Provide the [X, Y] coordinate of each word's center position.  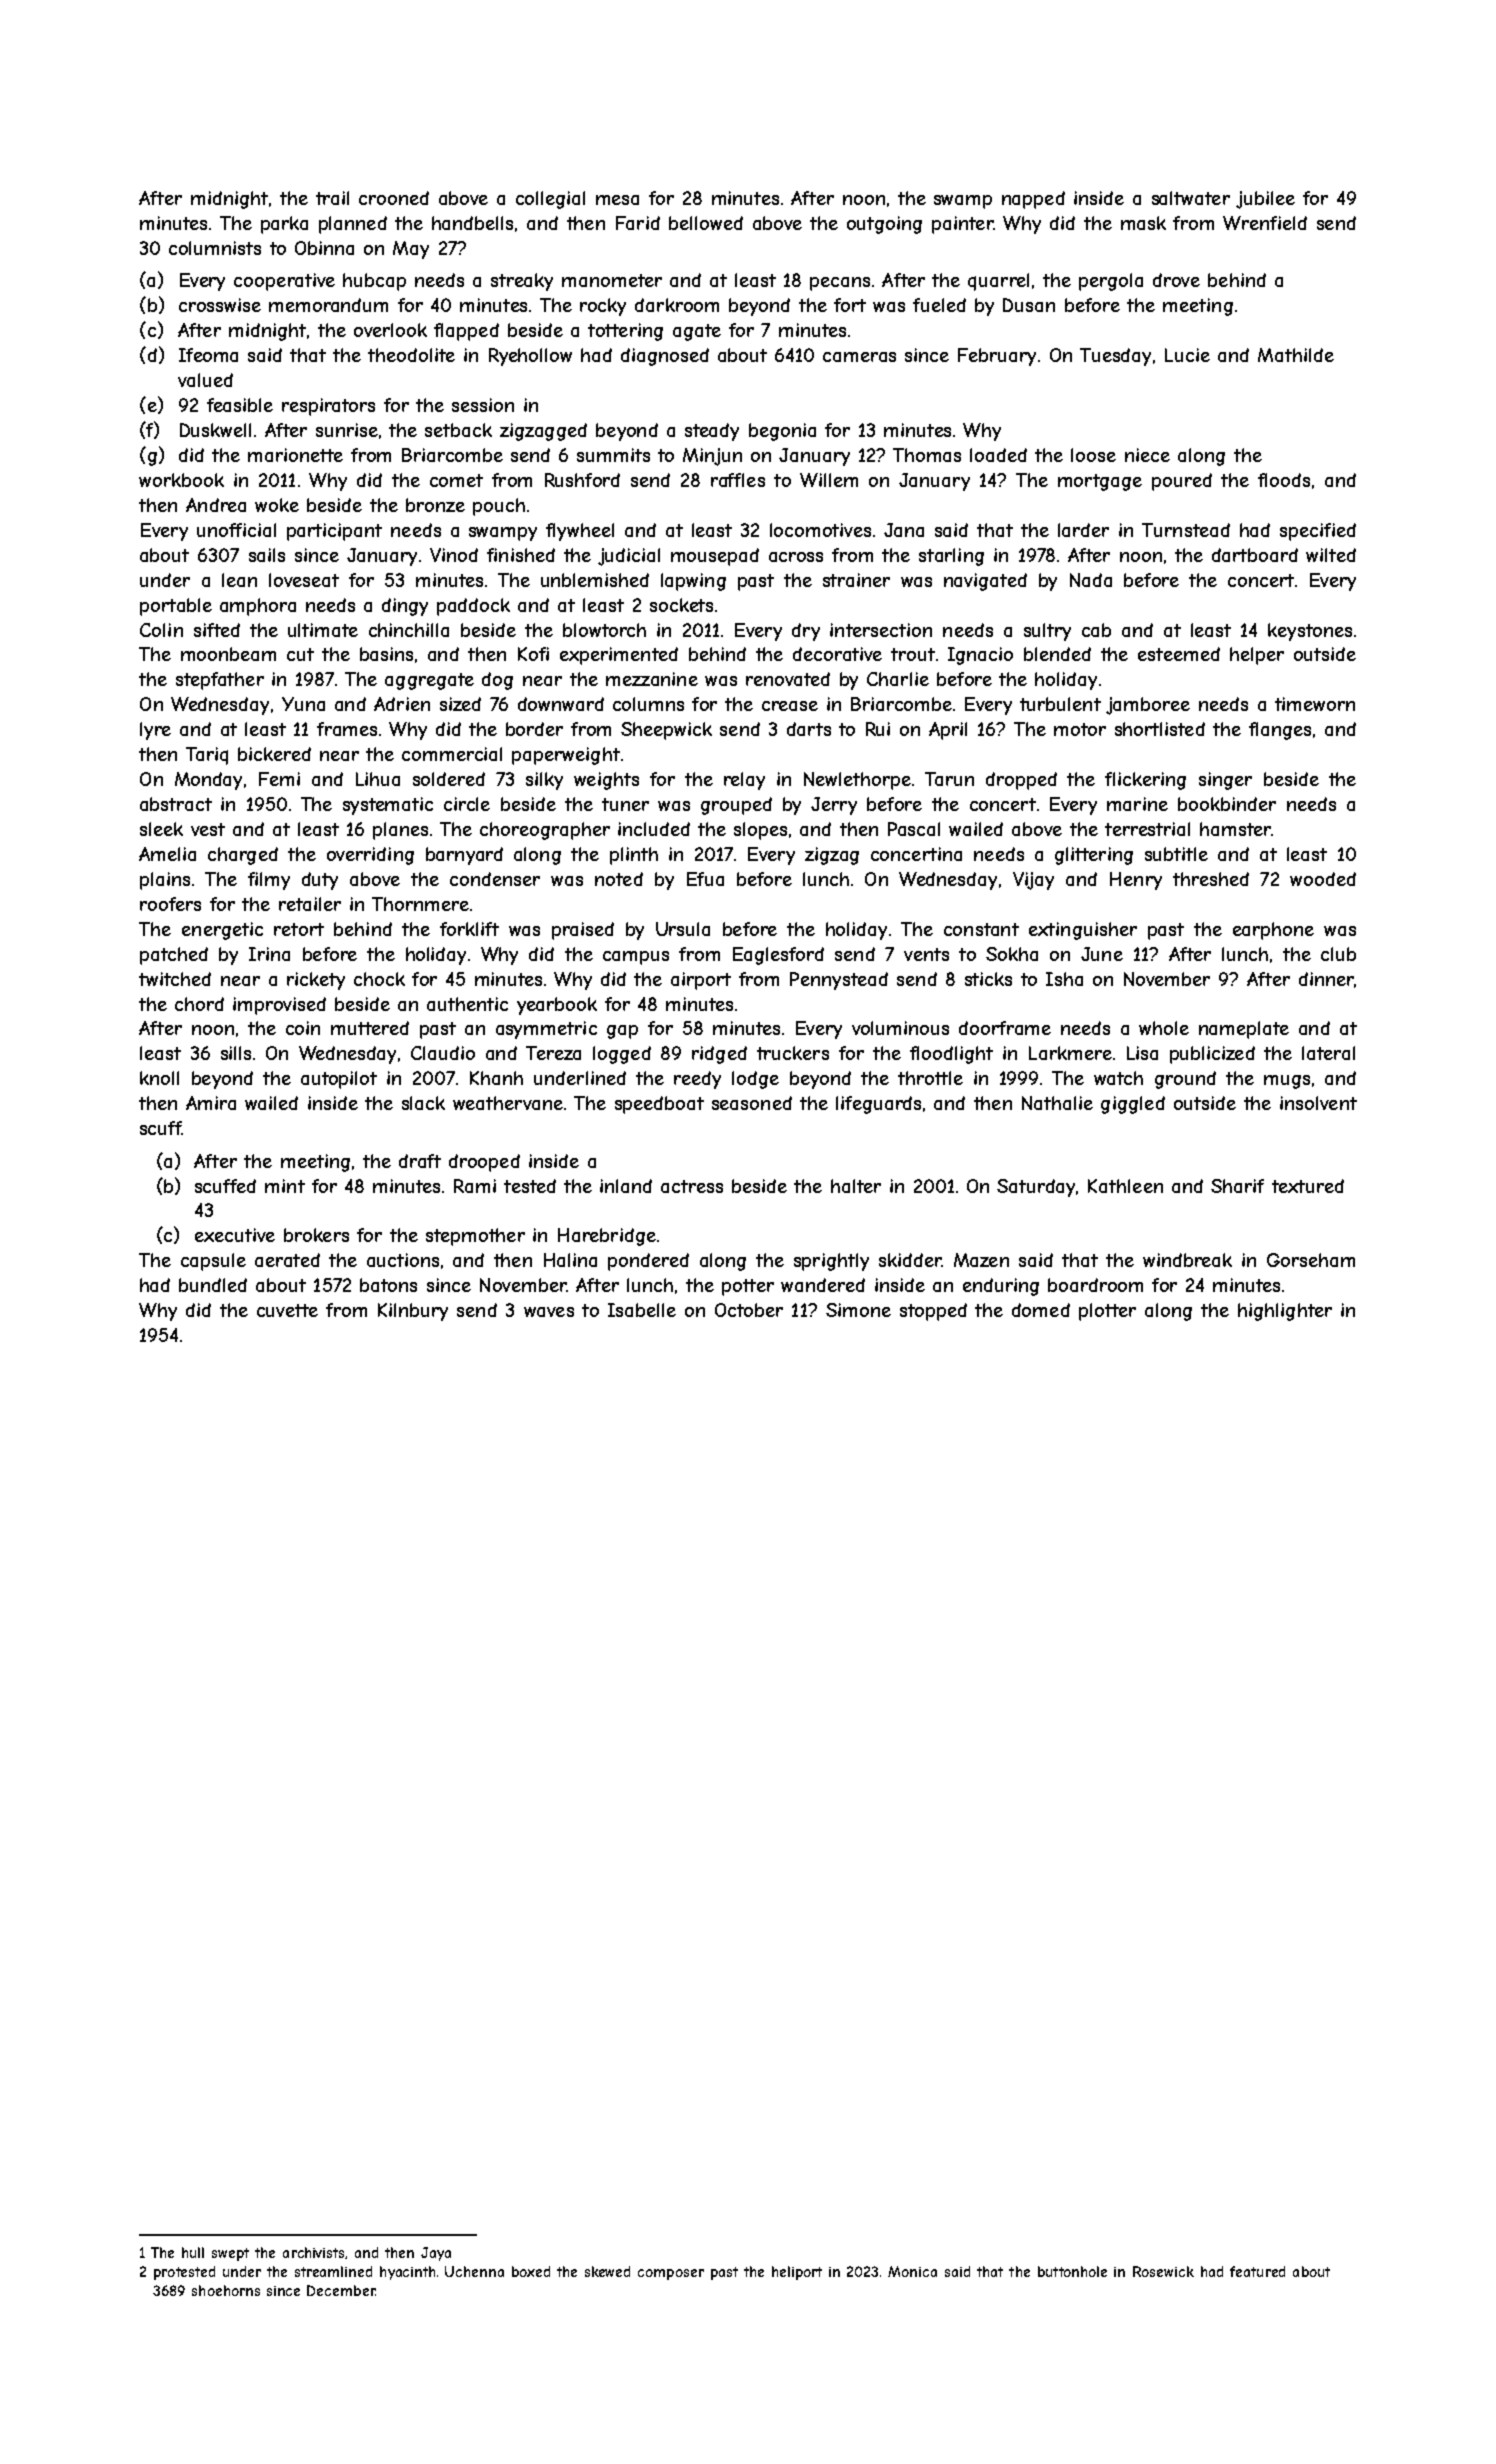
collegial [550, 200]
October [749, 1310]
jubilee [1265, 200]
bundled [213, 1285]
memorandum [328, 305]
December [341, 2290]
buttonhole [1072, 2271]
